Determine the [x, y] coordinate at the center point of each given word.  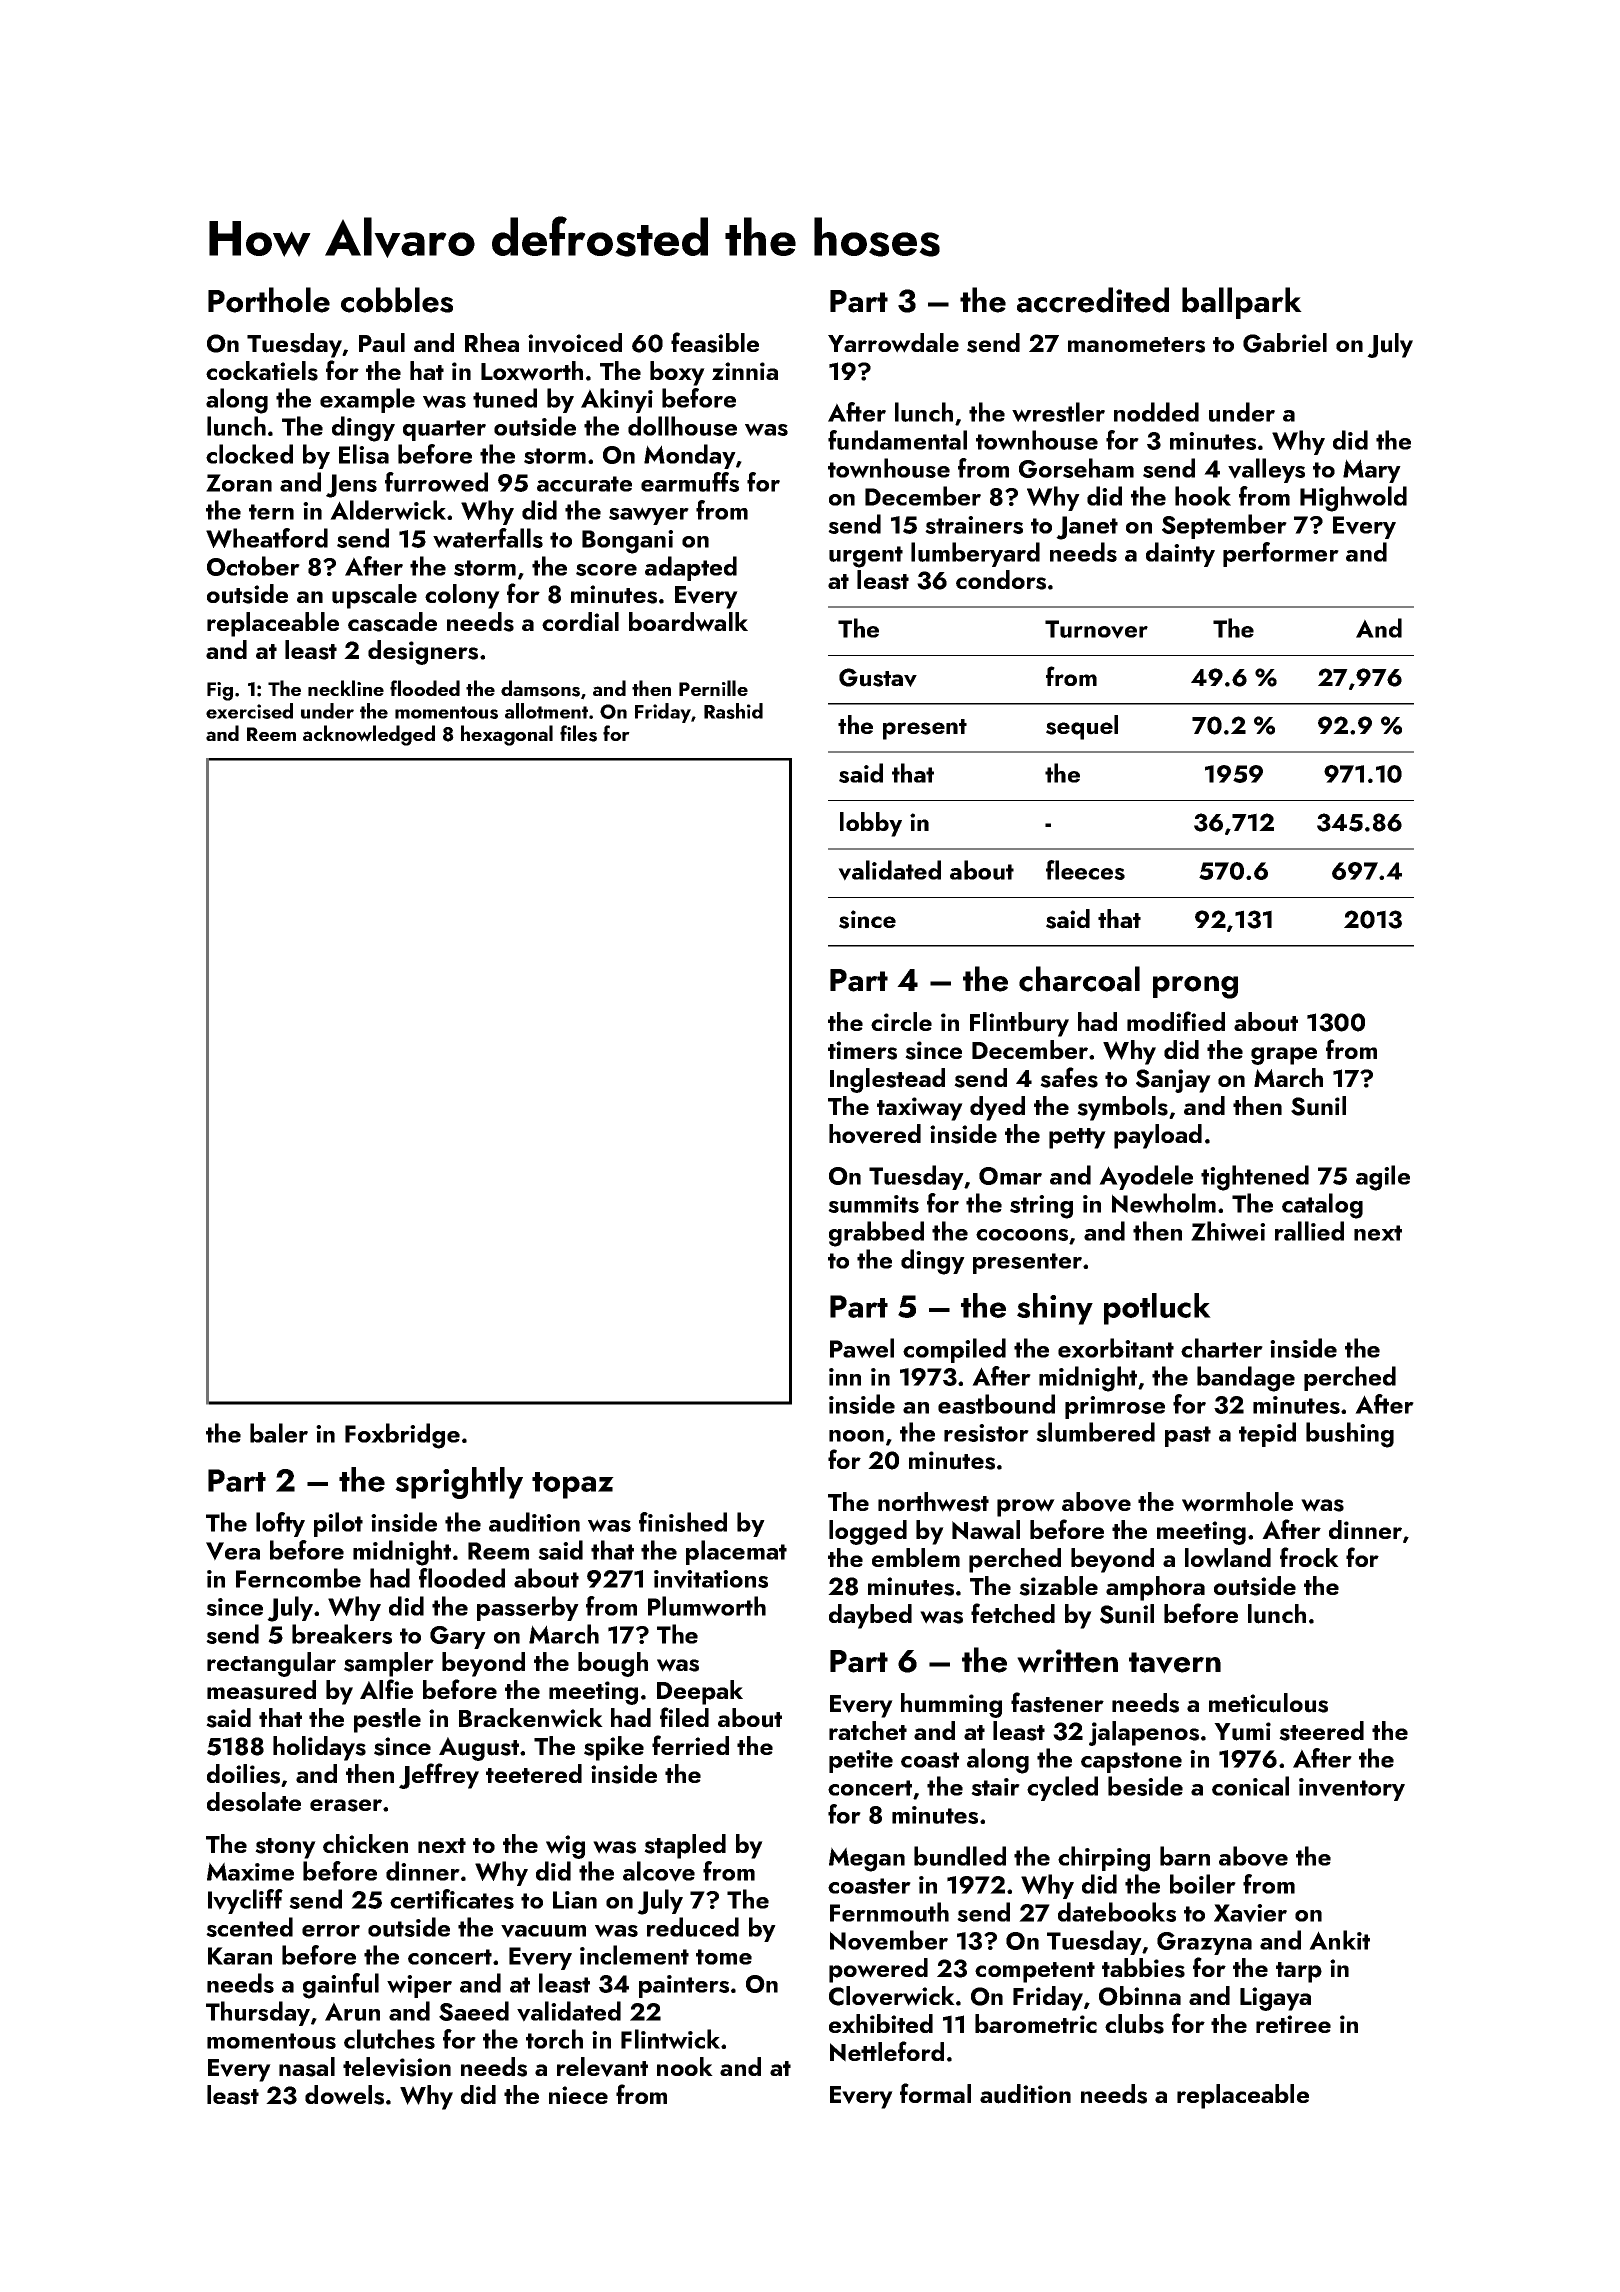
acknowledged [369, 735]
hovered [875, 1134]
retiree [1293, 2024]
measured [261, 1690]
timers [862, 1050]
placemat [736, 1552]
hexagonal [507, 735]
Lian [575, 1900]
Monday [690, 456]
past [1188, 1436]
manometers [1136, 345]
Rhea [492, 342]
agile [1383, 1178]
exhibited [881, 2023]
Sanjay [1173, 1081]
